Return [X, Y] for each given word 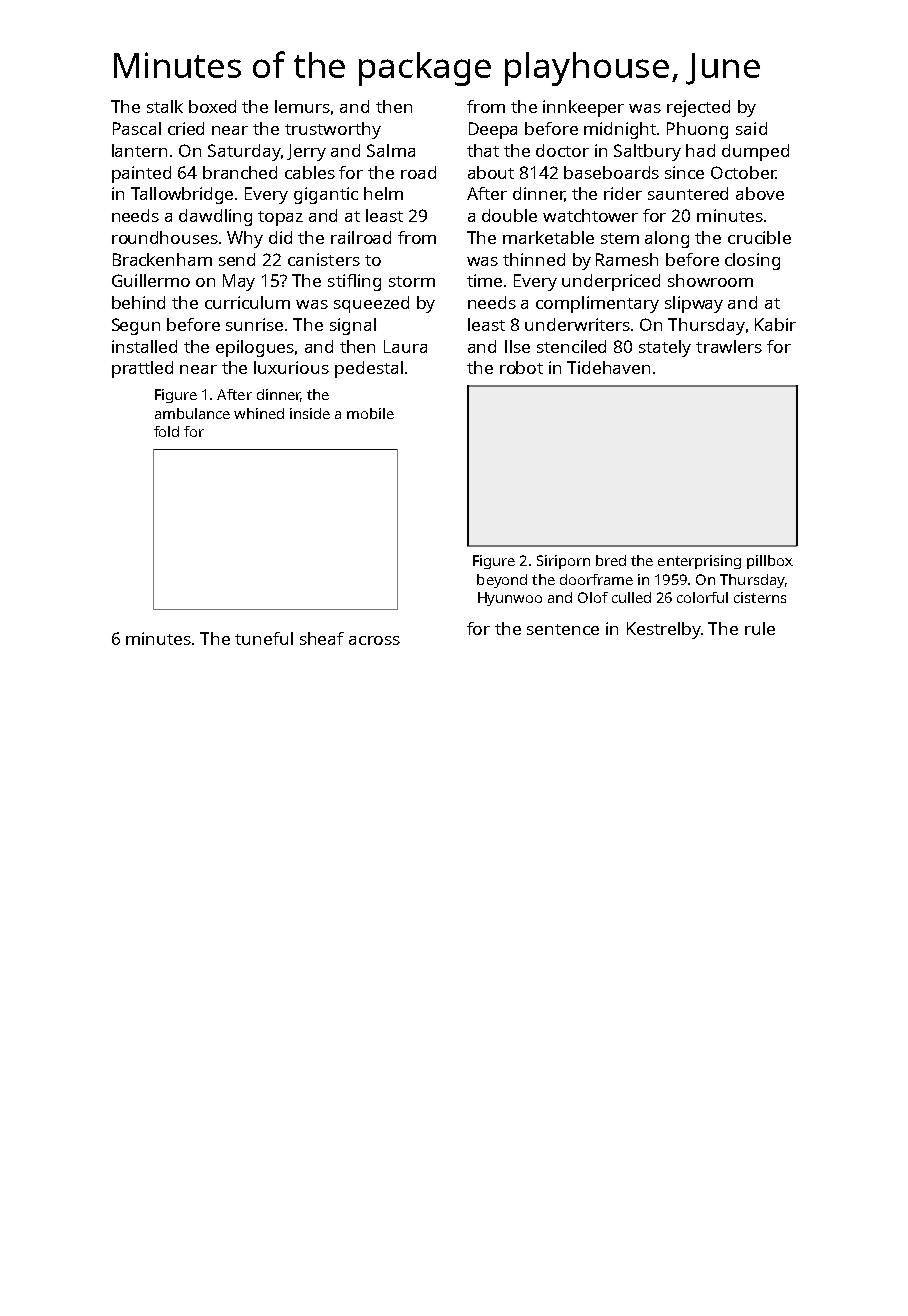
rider [623, 193]
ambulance [192, 413]
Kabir [775, 324]
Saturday [244, 152]
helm [383, 193]
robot [521, 367]
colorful [702, 597]
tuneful [264, 638]
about [491, 172]
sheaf [322, 638]
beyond [502, 581]
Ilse [517, 346]
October [743, 172]
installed [144, 346]
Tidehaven [608, 367]
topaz [280, 218]
